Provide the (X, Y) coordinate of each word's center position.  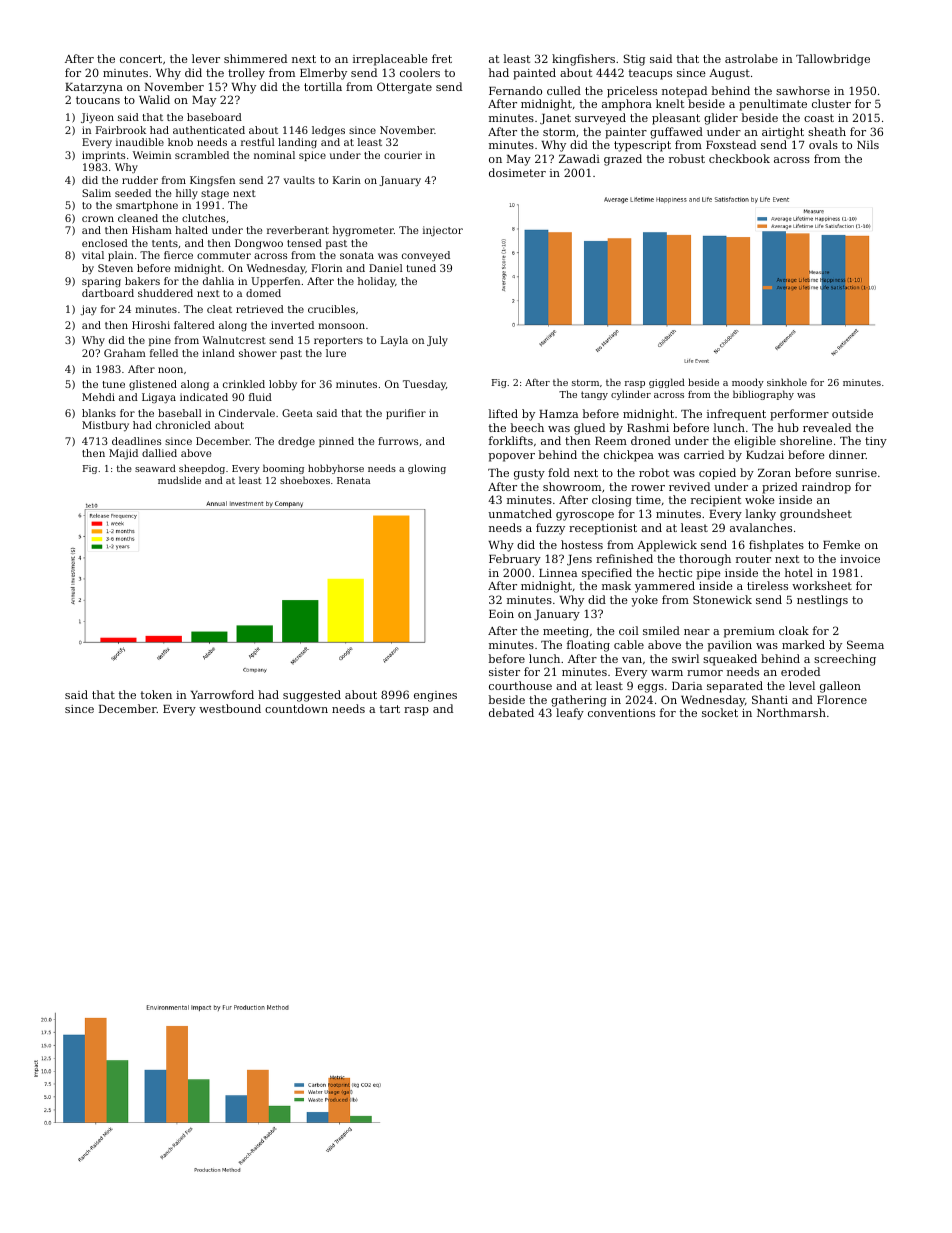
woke (760, 499)
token (156, 694)
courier (403, 155)
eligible (755, 442)
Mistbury (105, 426)
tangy (594, 395)
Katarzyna (94, 88)
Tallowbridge (833, 60)
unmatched (520, 513)
